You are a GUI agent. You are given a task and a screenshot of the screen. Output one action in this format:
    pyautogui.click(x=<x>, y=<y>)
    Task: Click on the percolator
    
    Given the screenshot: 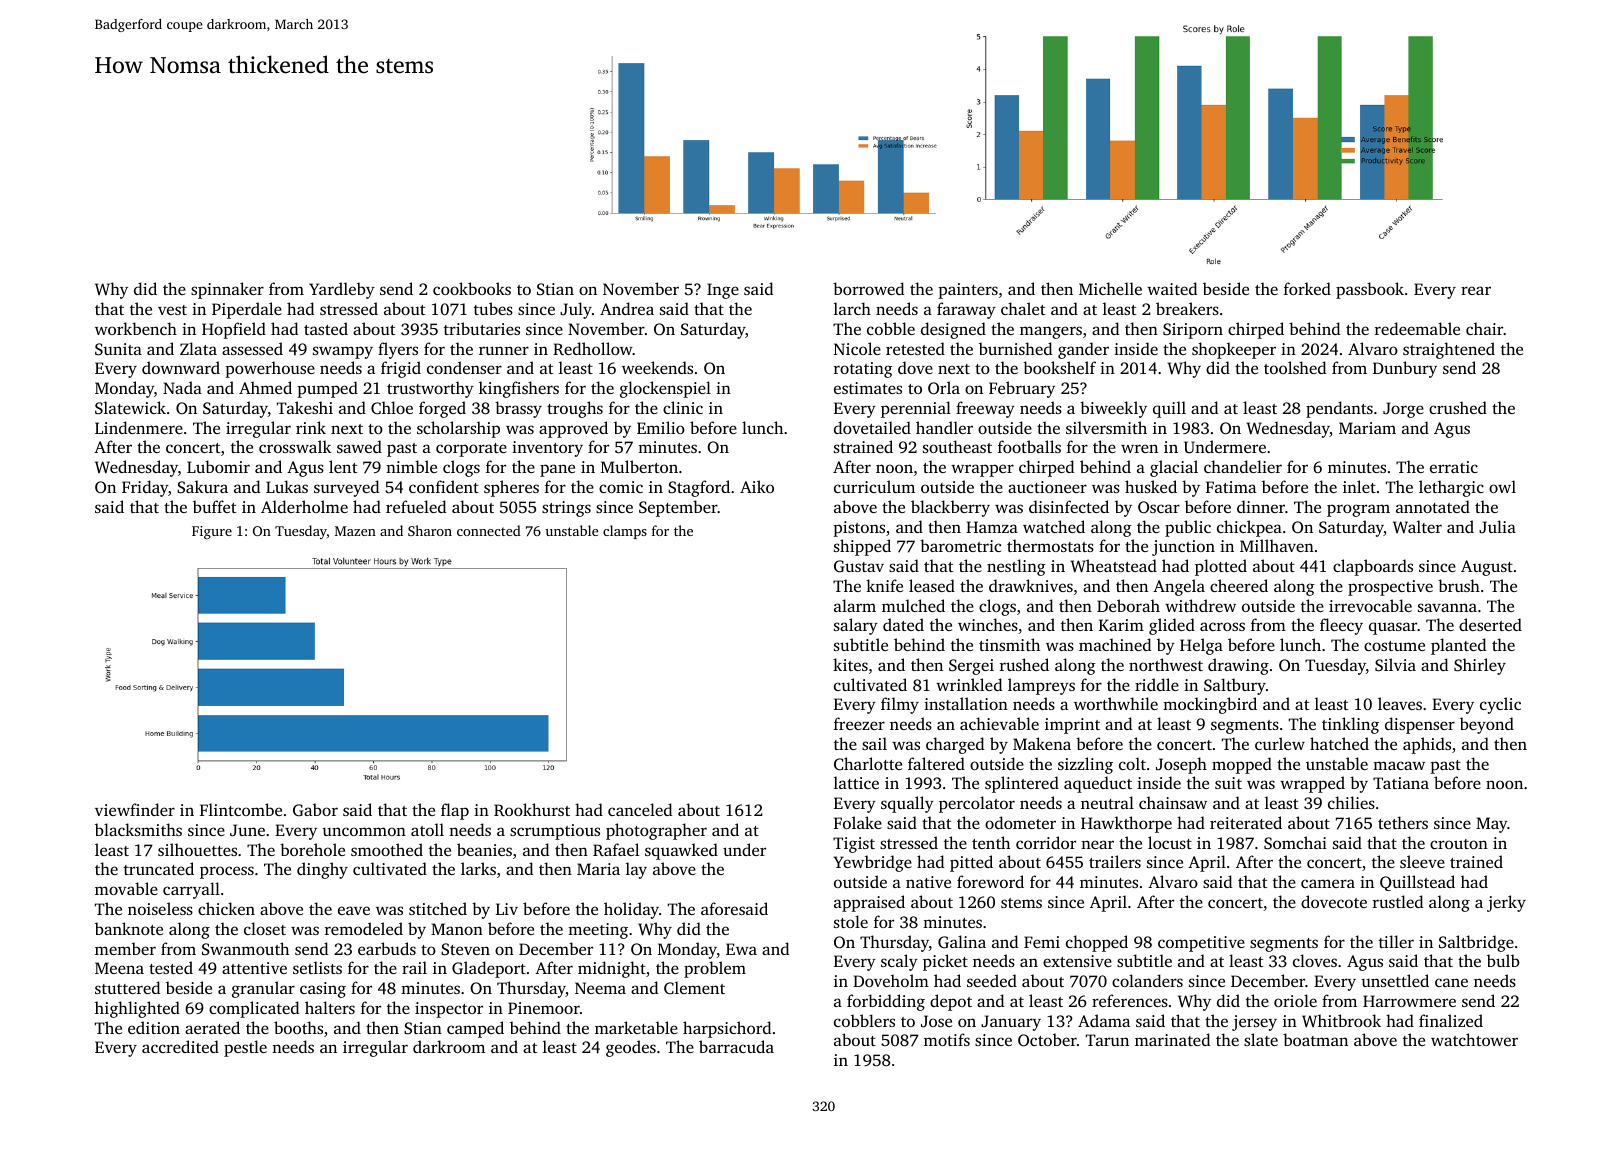 What is the action you would take?
    pyautogui.click(x=977, y=804)
